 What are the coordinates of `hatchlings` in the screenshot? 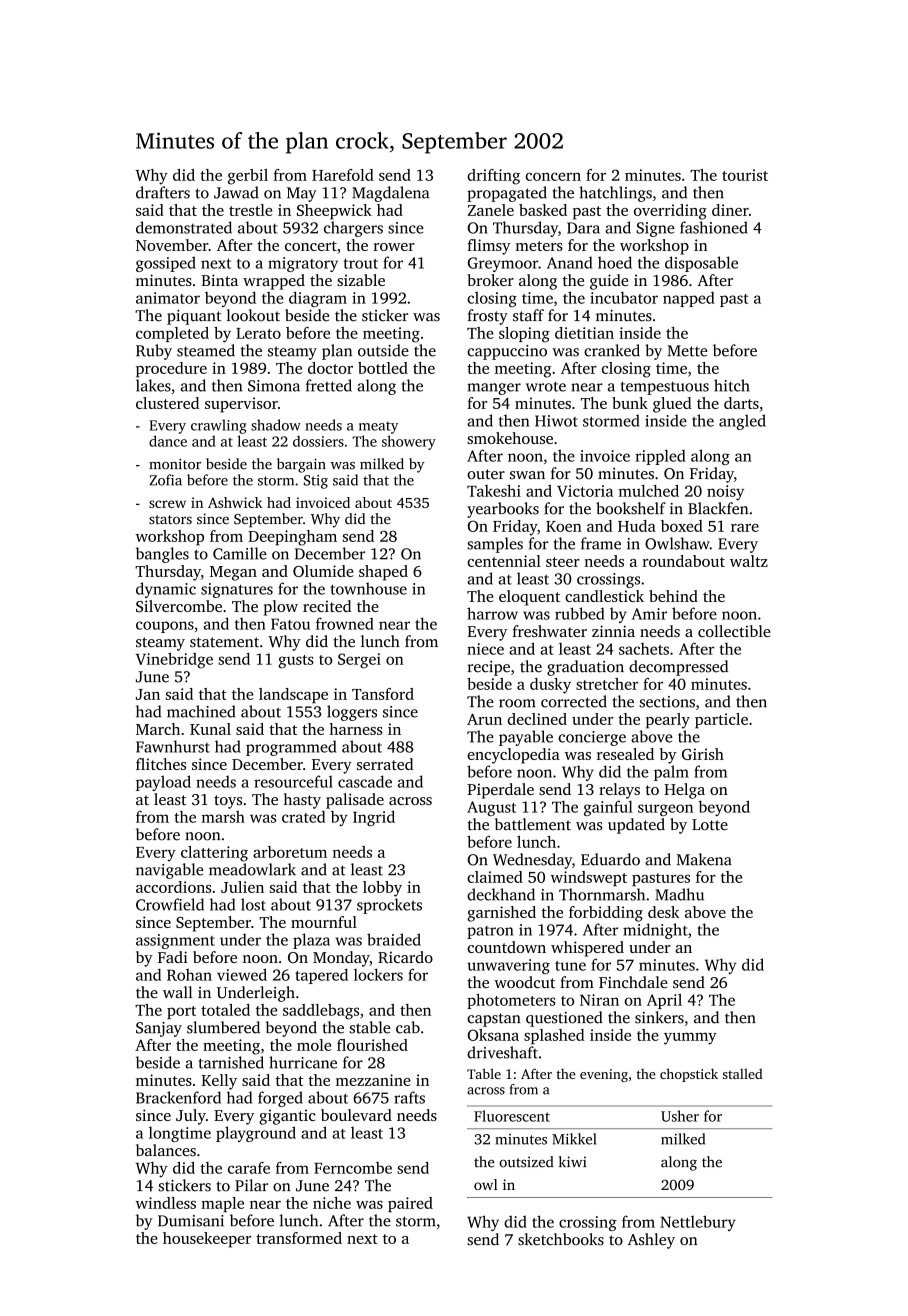 It's located at (615, 194).
